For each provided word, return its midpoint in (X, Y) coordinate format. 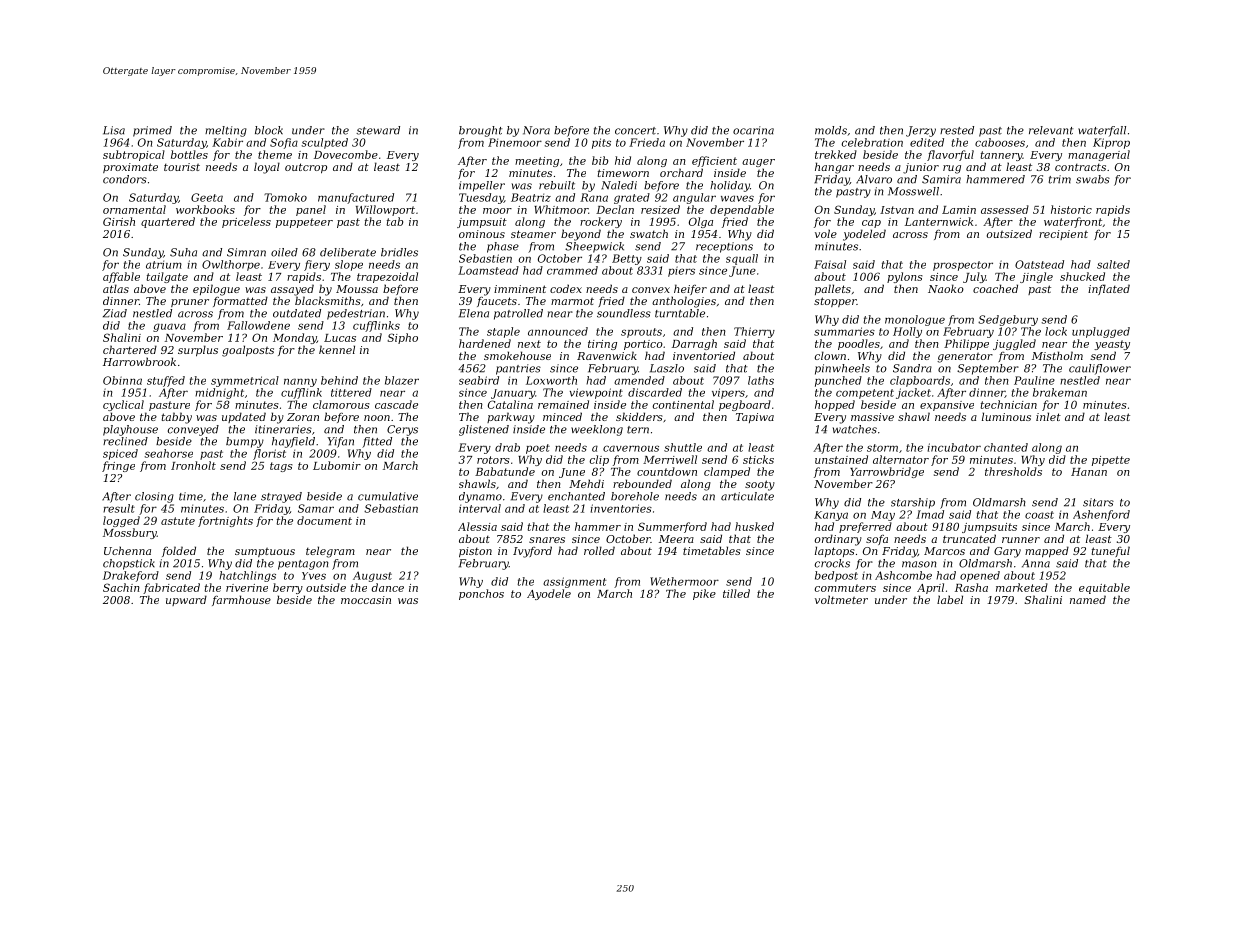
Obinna (122, 380)
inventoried (704, 355)
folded (179, 551)
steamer (533, 234)
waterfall (1102, 131)
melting (226, 131)
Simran (246, 252)
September (988, 369)
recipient (1063, 235)
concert (635, 131)
